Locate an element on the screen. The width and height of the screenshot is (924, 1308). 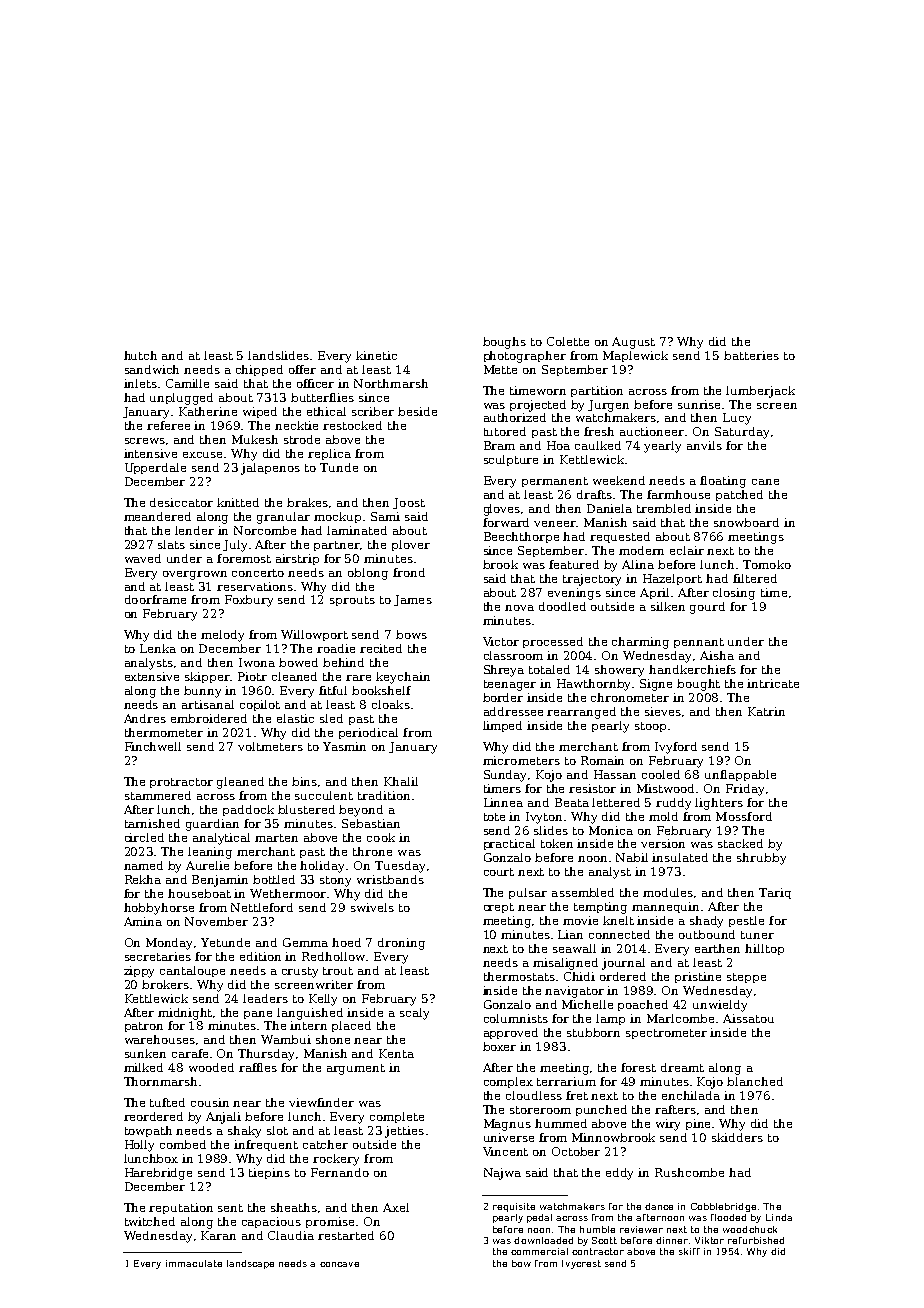
Thornmarsh is located at coordinates (160, 1081).
